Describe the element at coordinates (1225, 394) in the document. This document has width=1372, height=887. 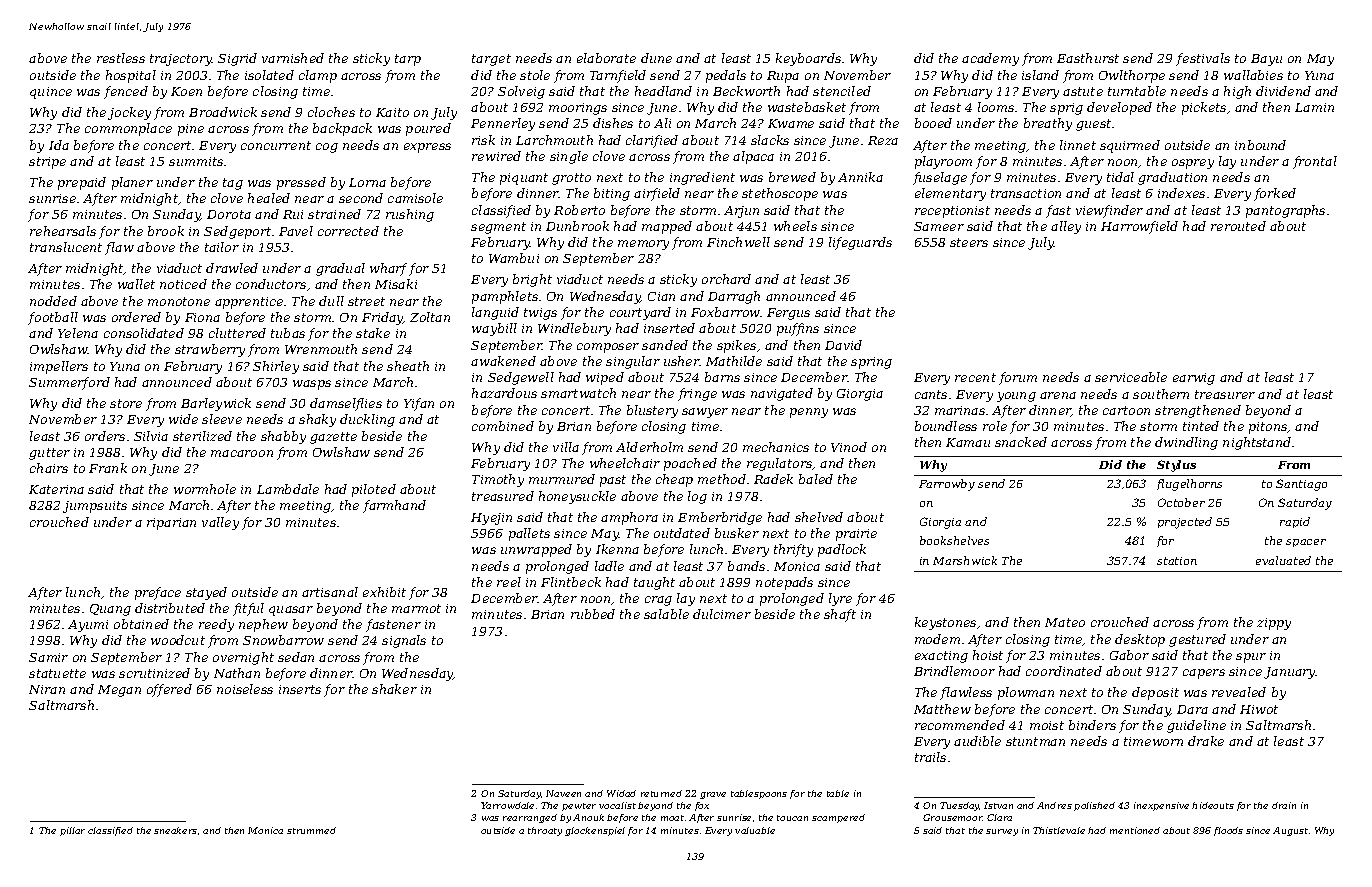
I see `treasurer` at that location.
